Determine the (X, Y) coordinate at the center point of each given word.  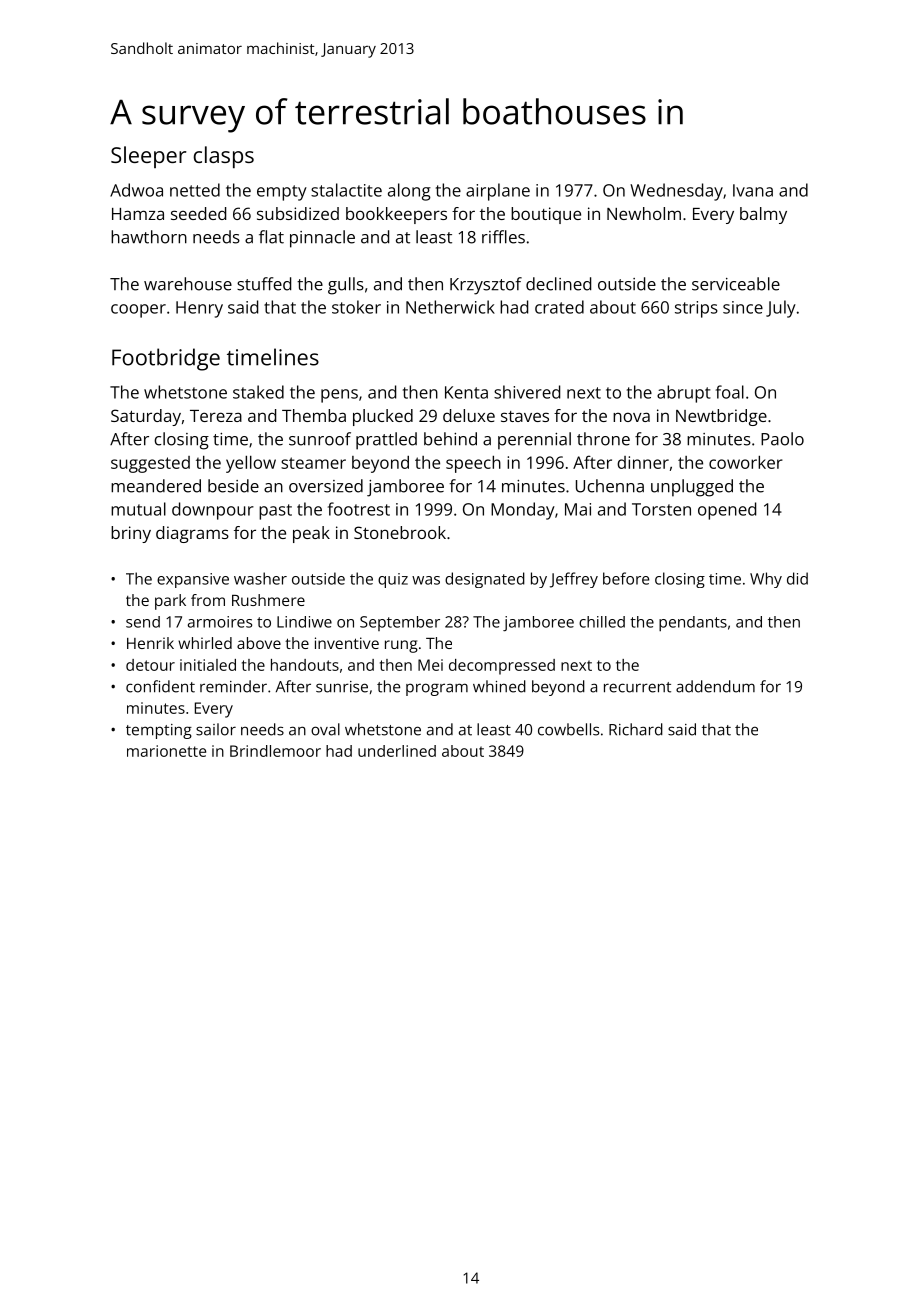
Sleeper (148, 157)
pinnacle (322, 239)
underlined (397, 751)
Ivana (753, 190)
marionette (166, 751)
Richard (636, 729)
